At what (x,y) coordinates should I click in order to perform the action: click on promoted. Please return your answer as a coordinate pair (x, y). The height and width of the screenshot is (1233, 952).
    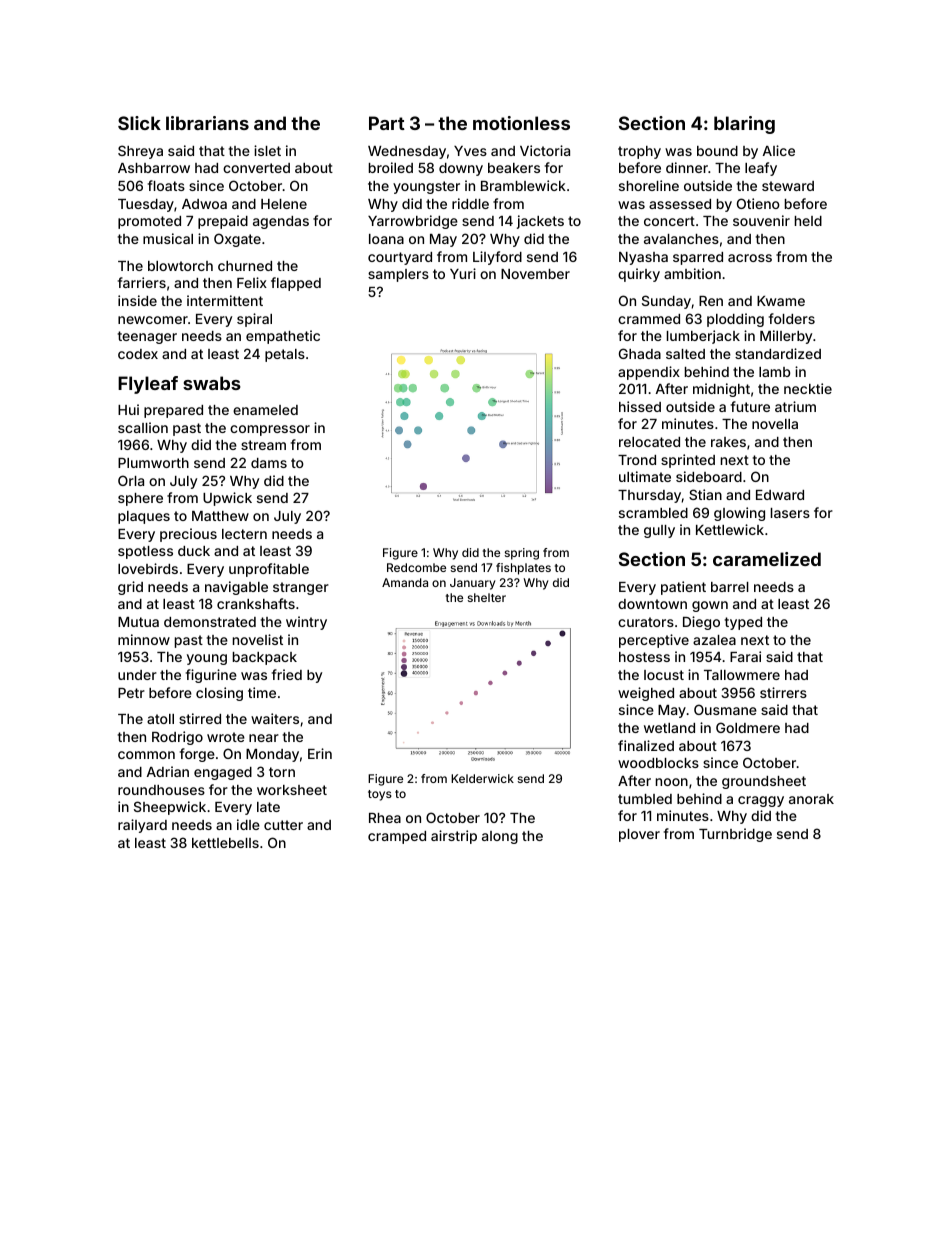
    Looking at the image, I should click on (149, 222).
